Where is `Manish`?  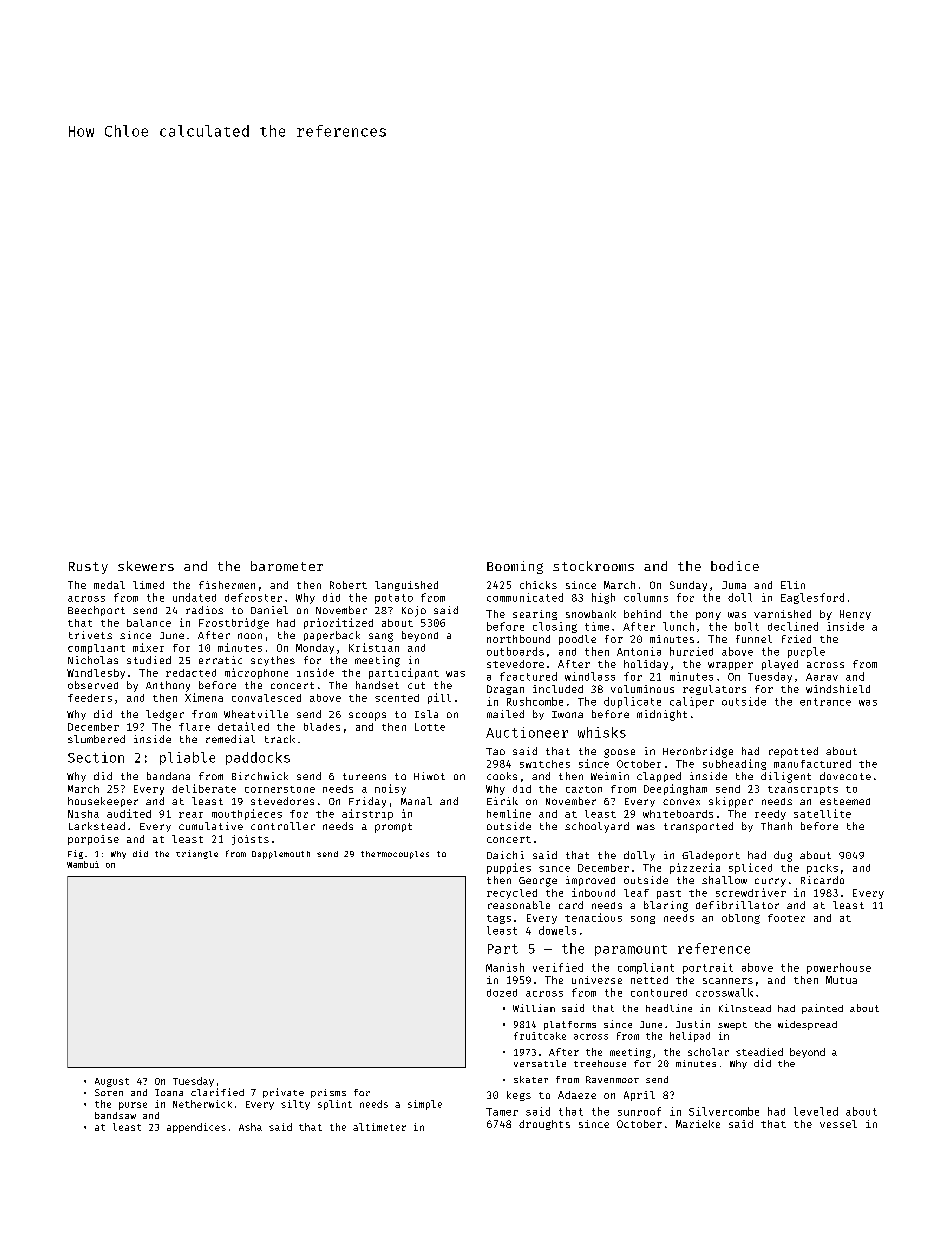
Manish is located at coordinates (505, 967).
